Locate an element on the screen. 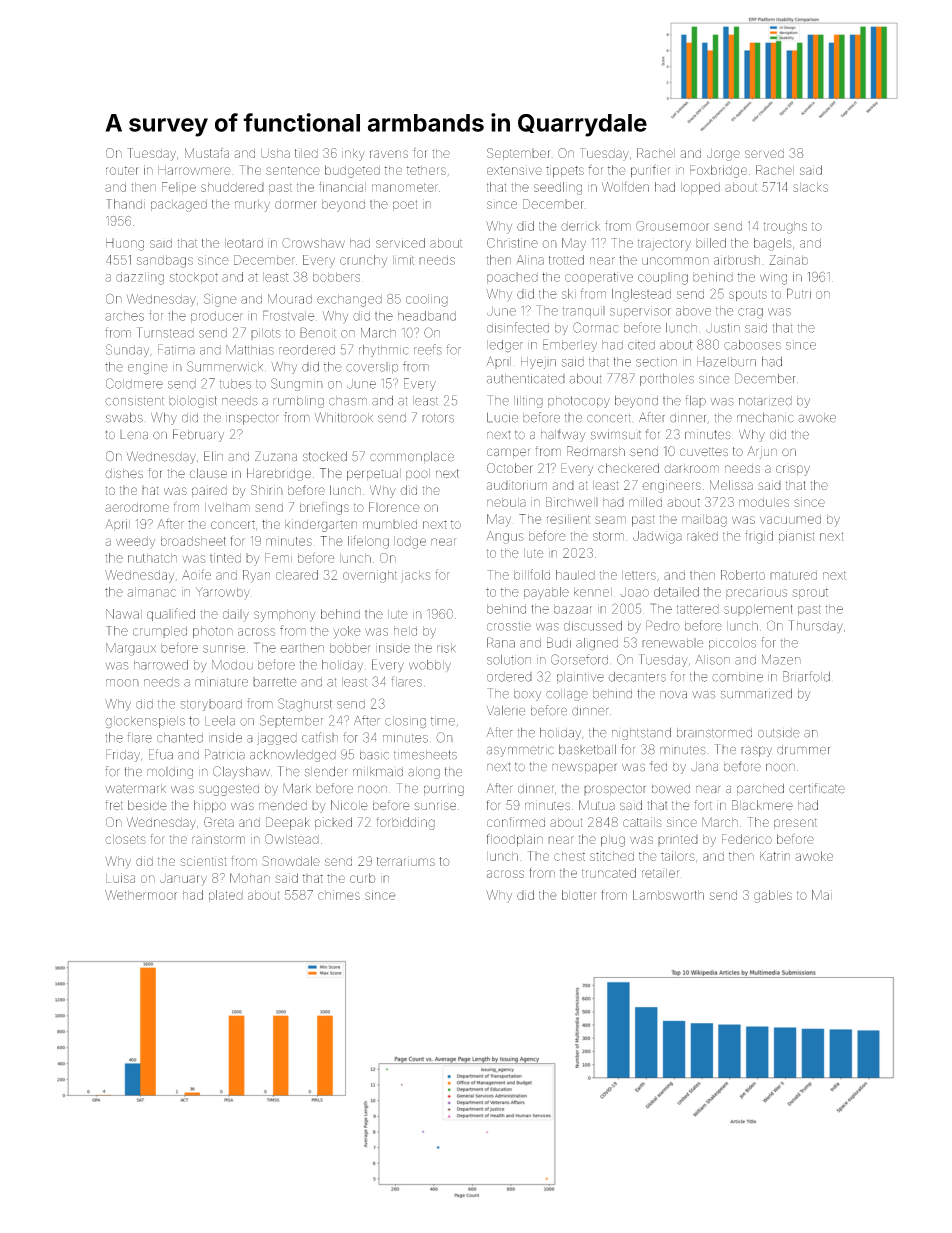  served is located at coordinates (764, 153).
